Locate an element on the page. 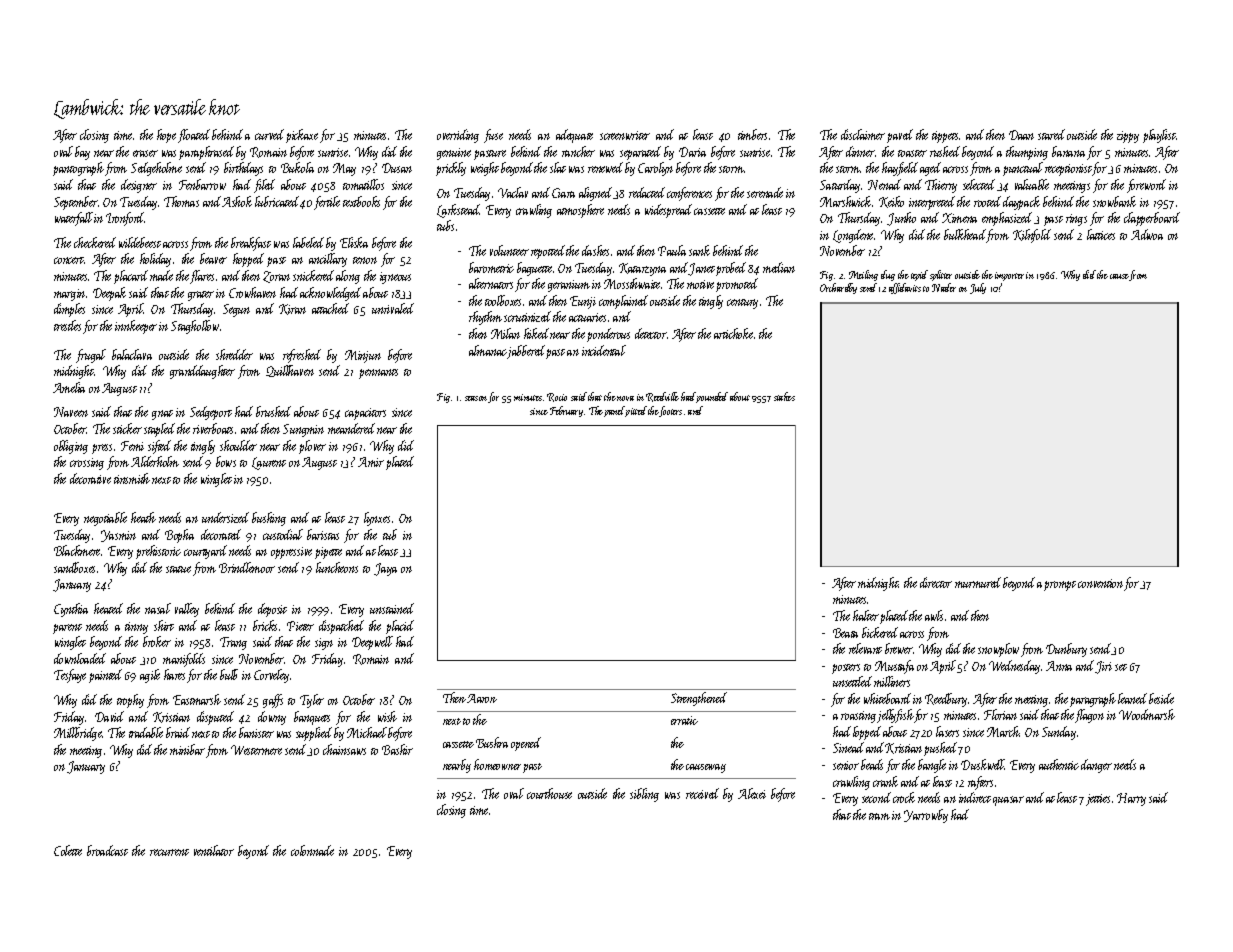  wildebeest is located at coordinates (140, 242).
